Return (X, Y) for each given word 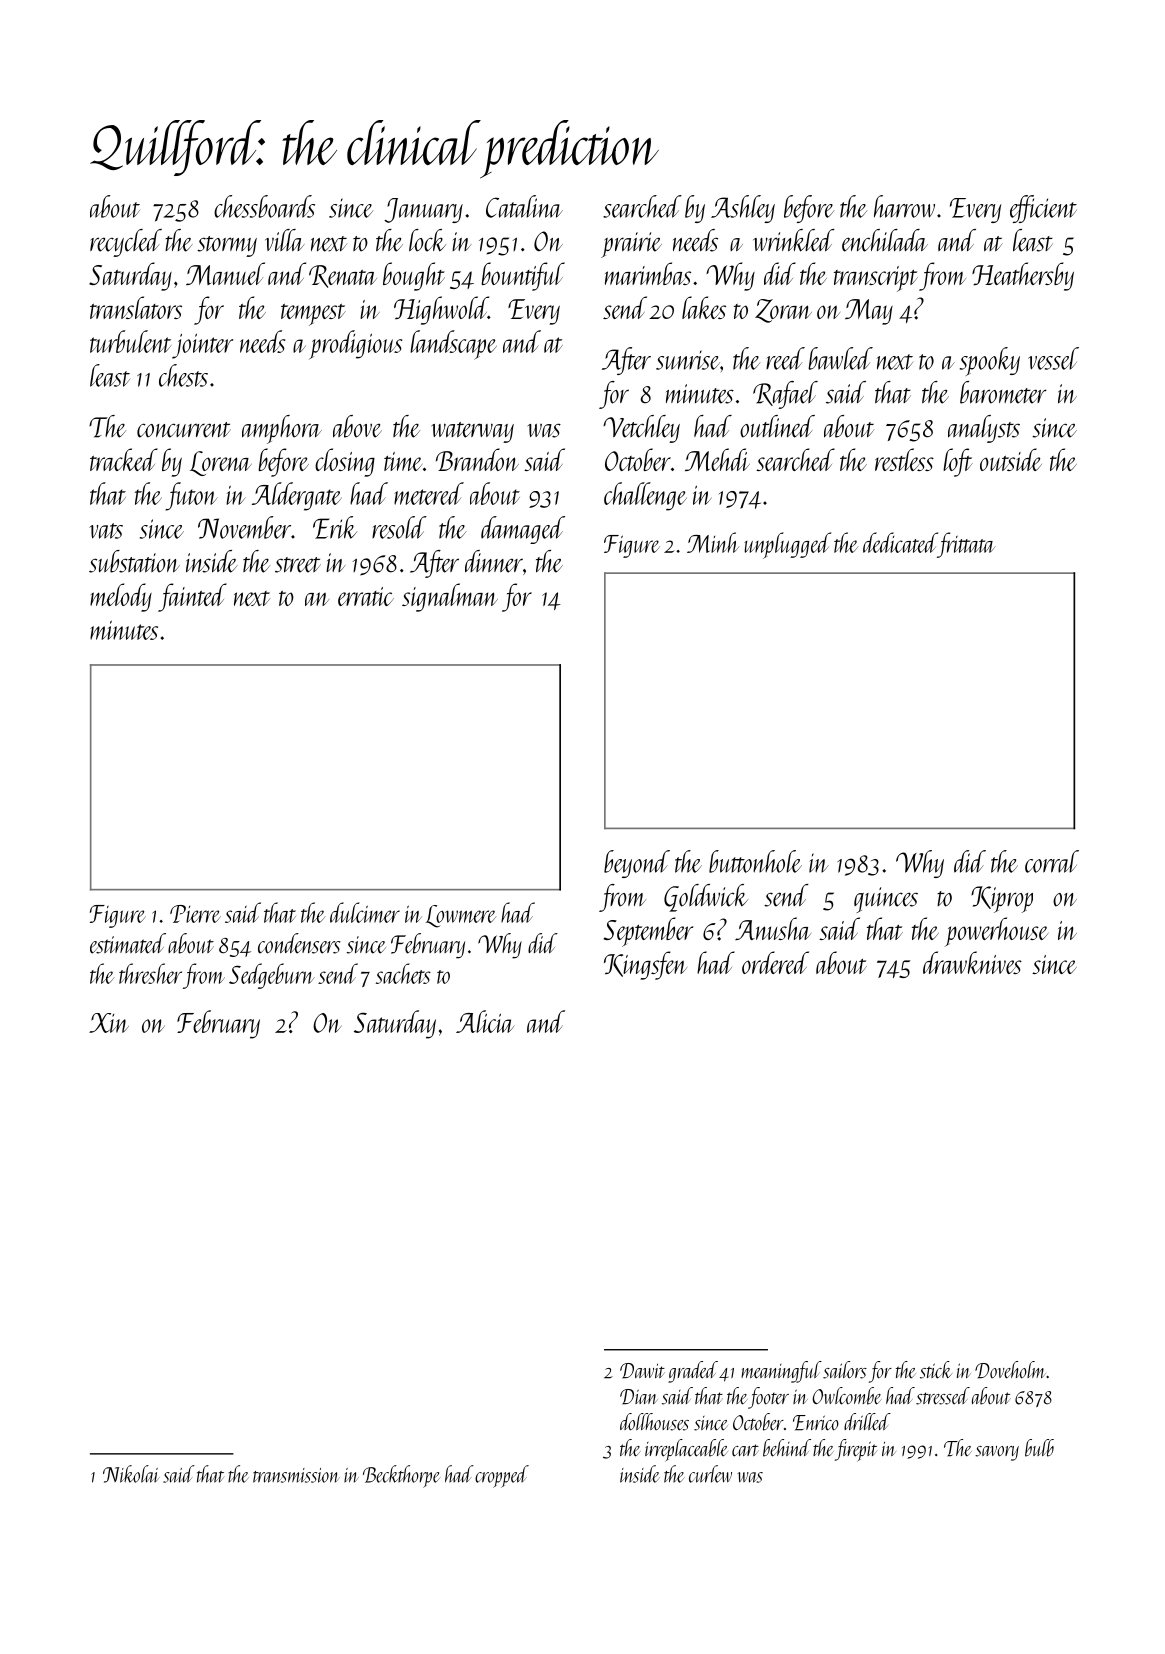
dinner (494, 561)
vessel (1053, 358)
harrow (904, 206)
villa (285, 240)
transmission (296, 1475)
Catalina (524, 206)
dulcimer (365, 912)
